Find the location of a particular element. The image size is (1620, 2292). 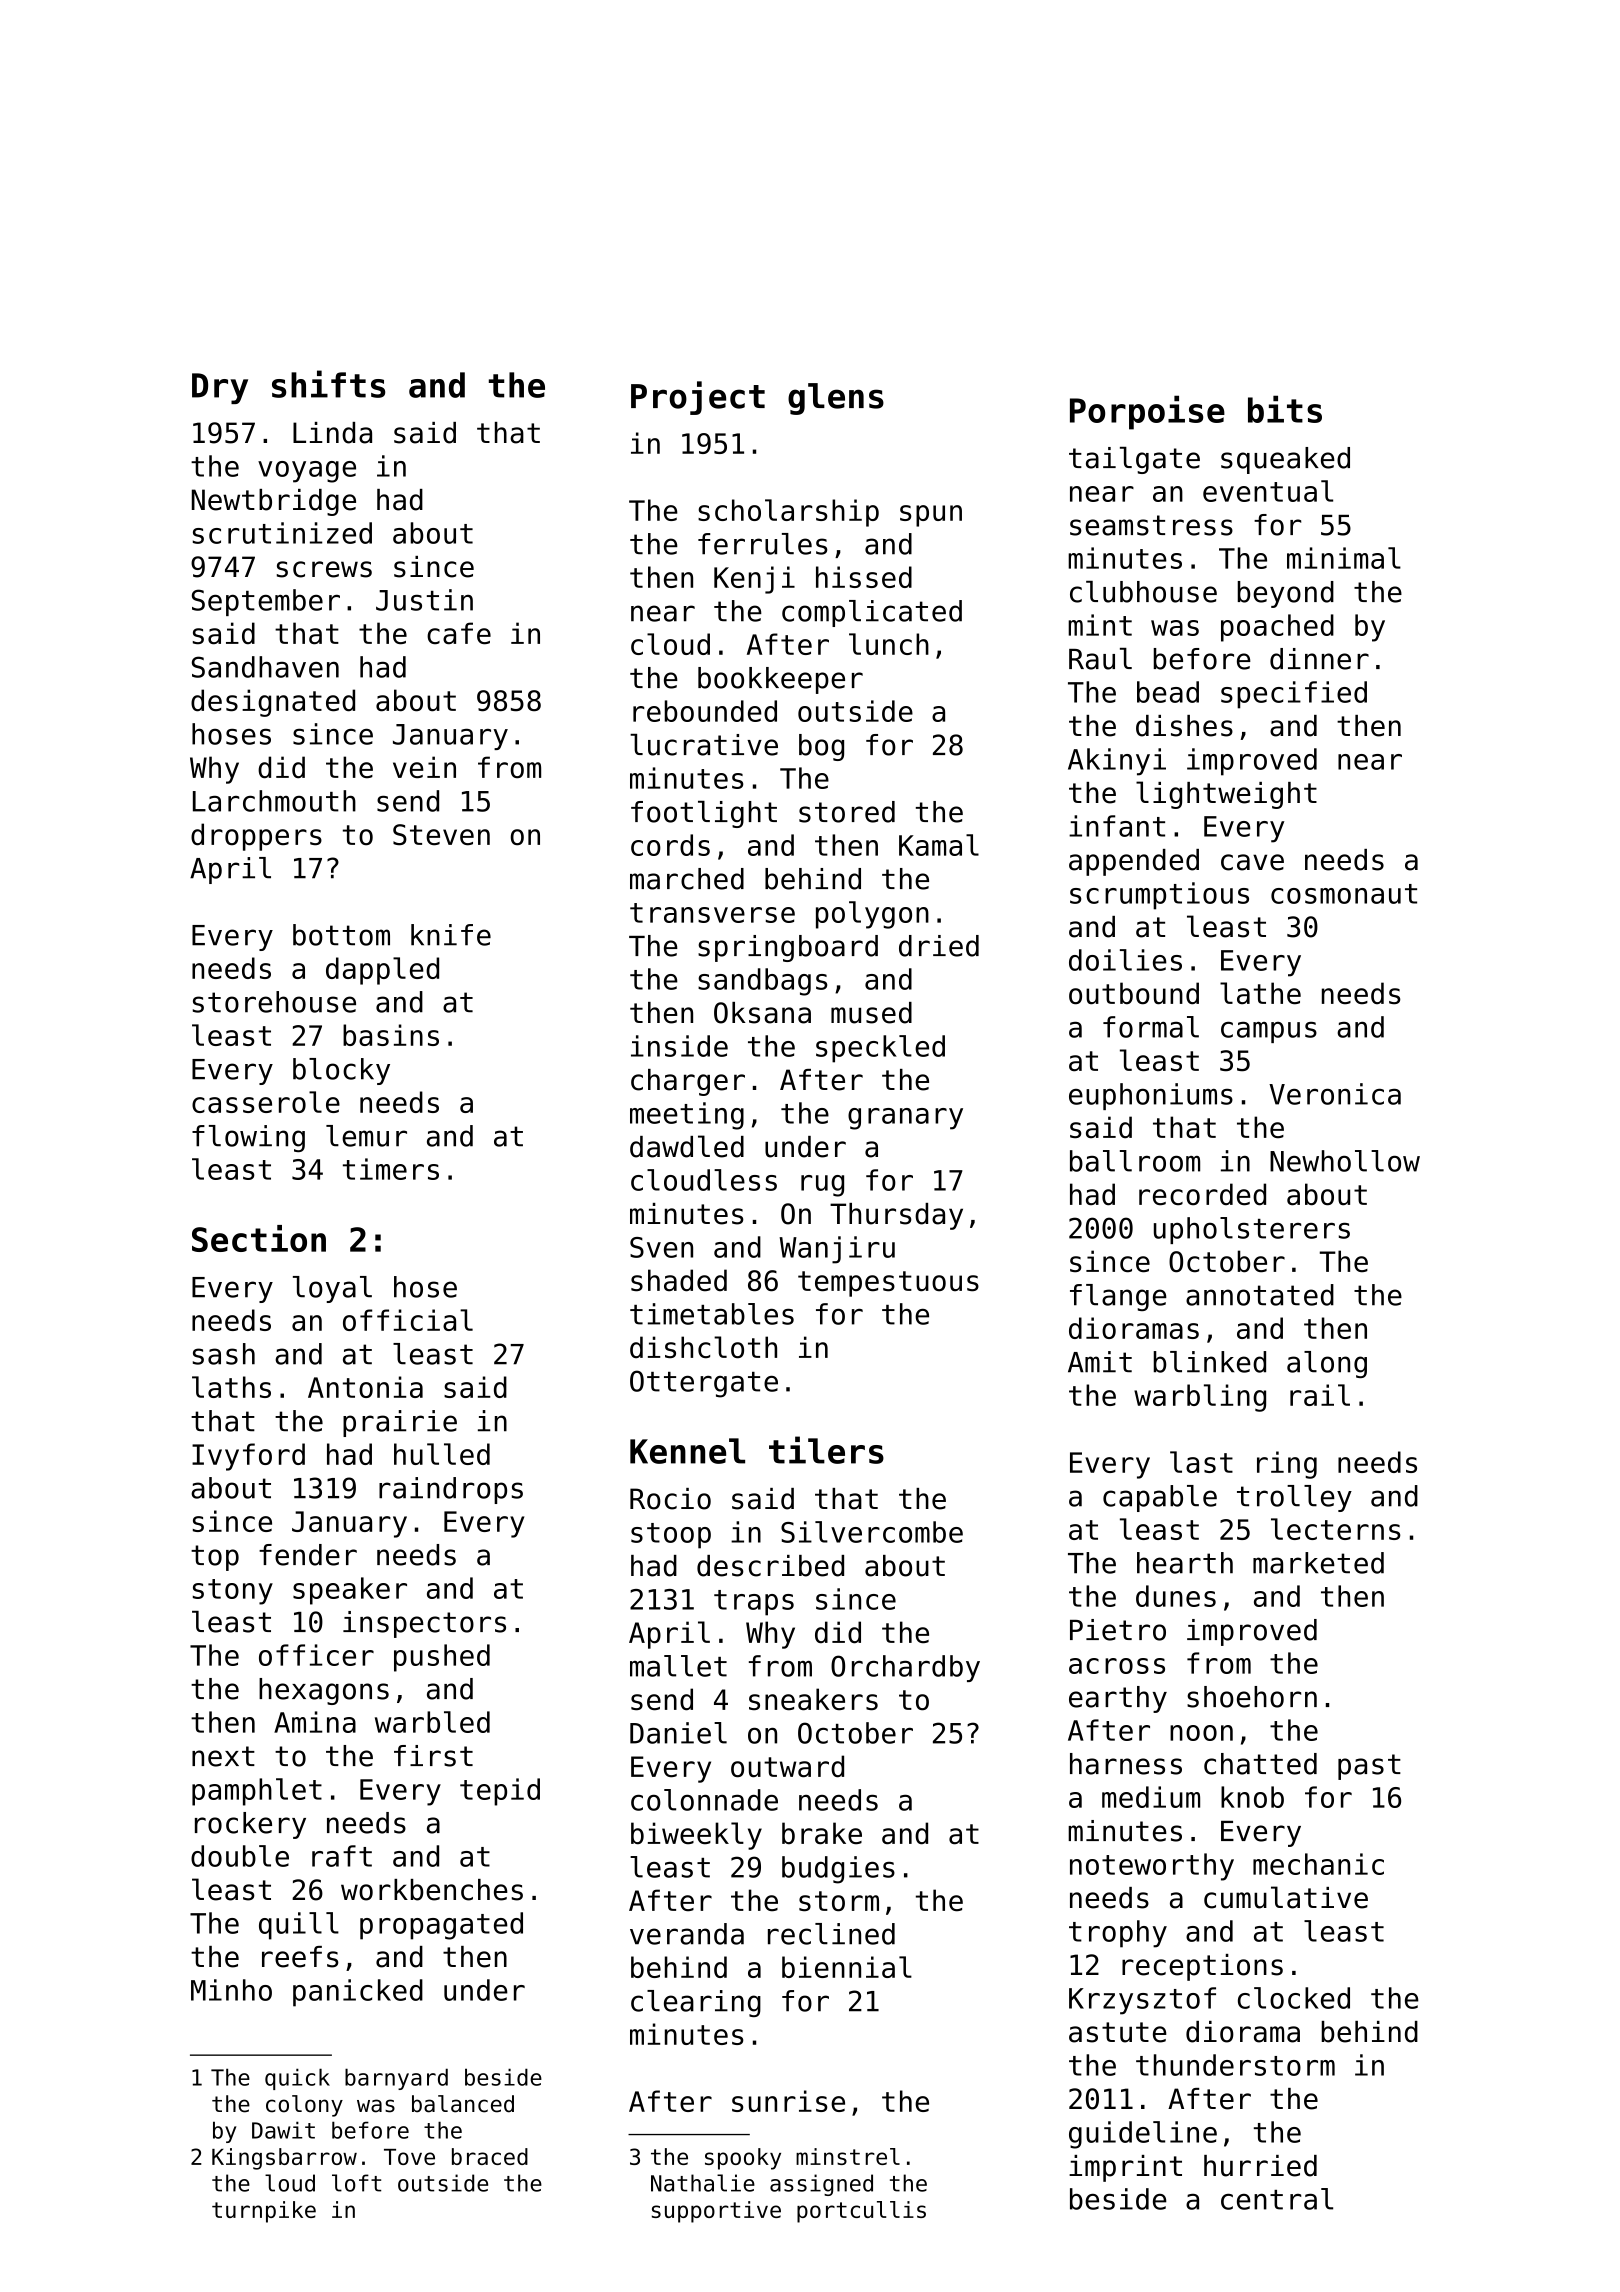

meeting is located at coordinates (687, 1116).
